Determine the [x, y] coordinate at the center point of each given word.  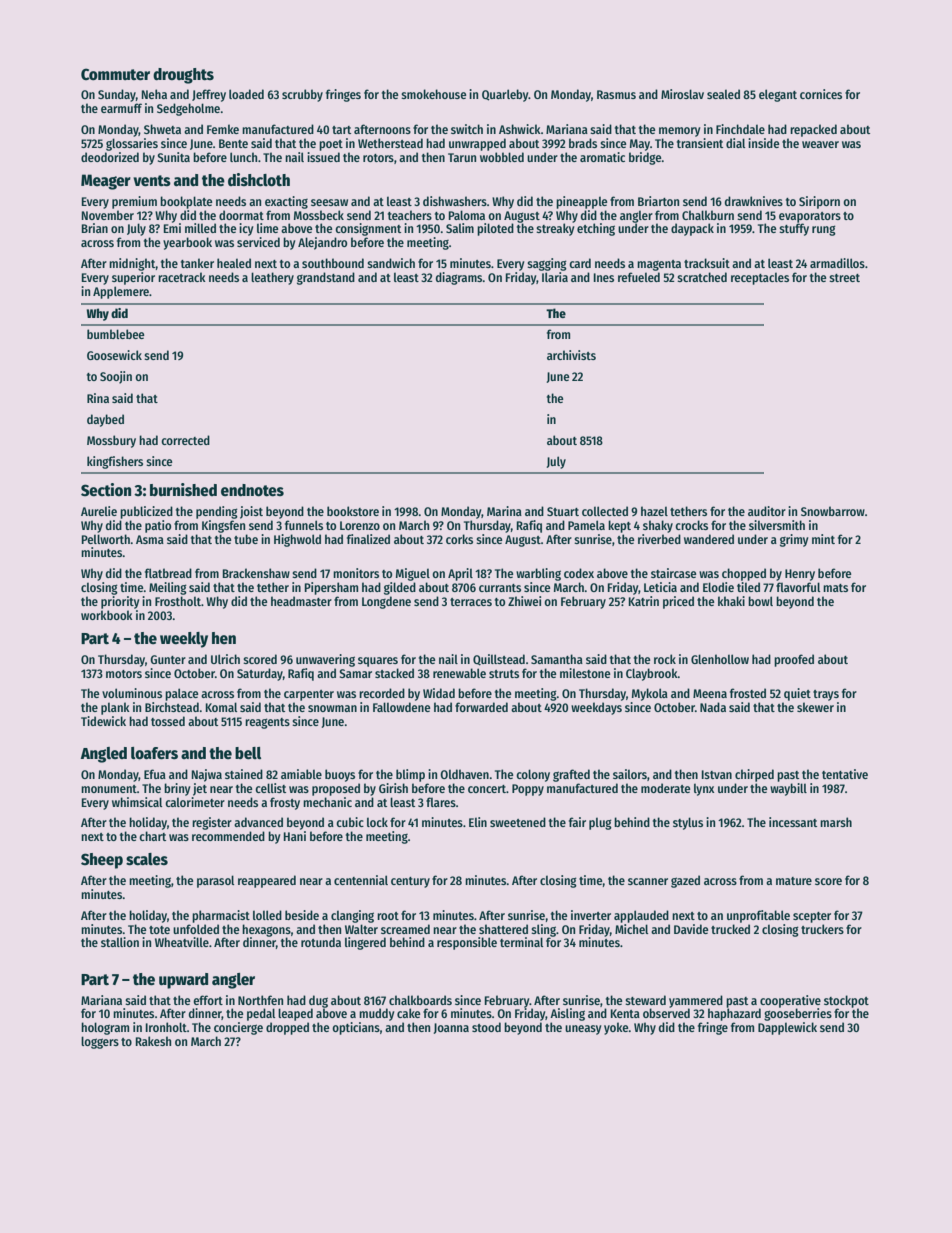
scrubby [302, 95]
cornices [821, 94]
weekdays [596, 708]
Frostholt [178, 601]
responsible [467, 943]
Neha [154, 94]
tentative [845, 774]
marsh [836, 822]
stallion [120, 942]
